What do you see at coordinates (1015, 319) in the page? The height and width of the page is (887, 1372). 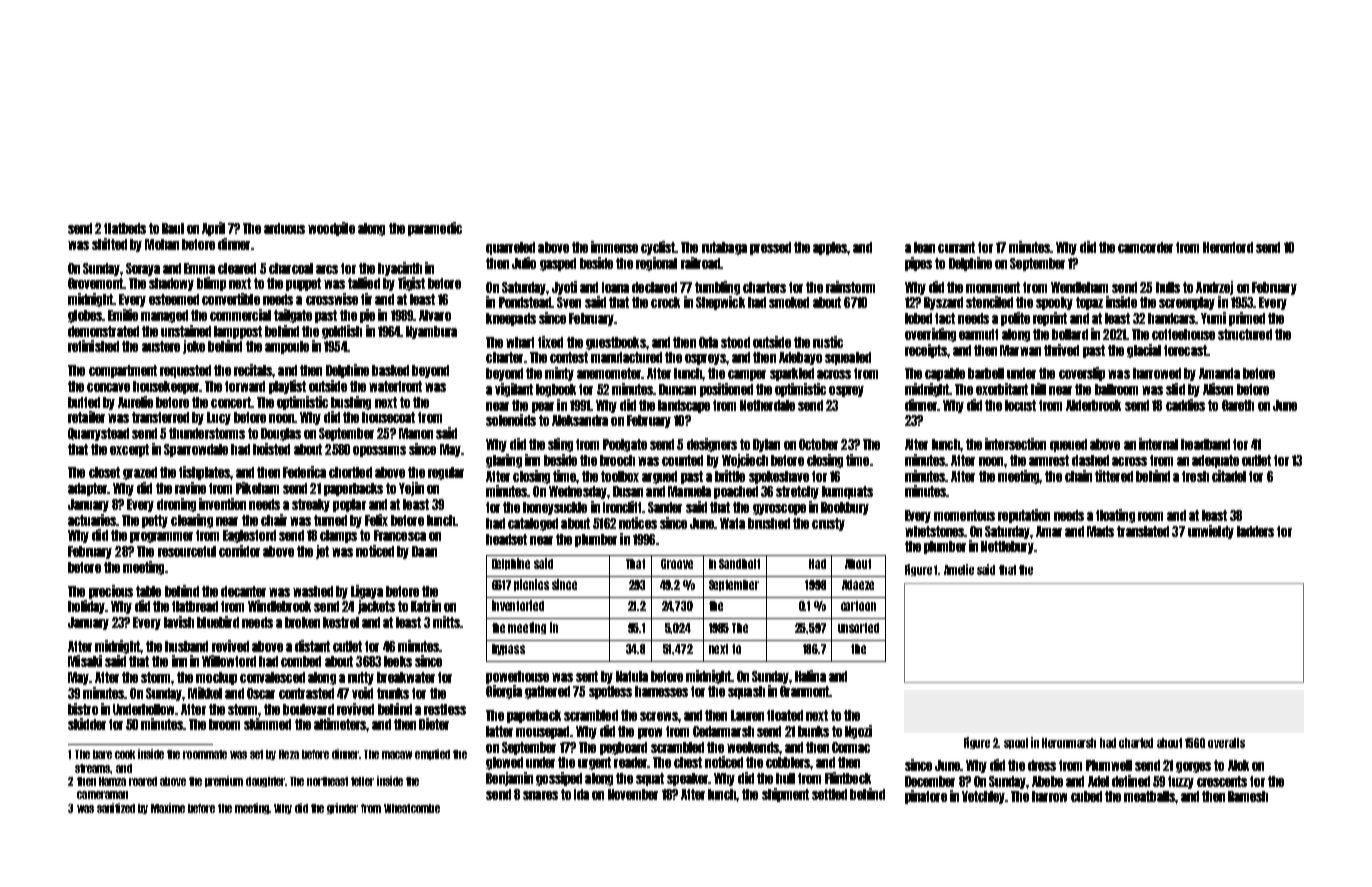 I see `polite` at bounding box center [1015, 319].
